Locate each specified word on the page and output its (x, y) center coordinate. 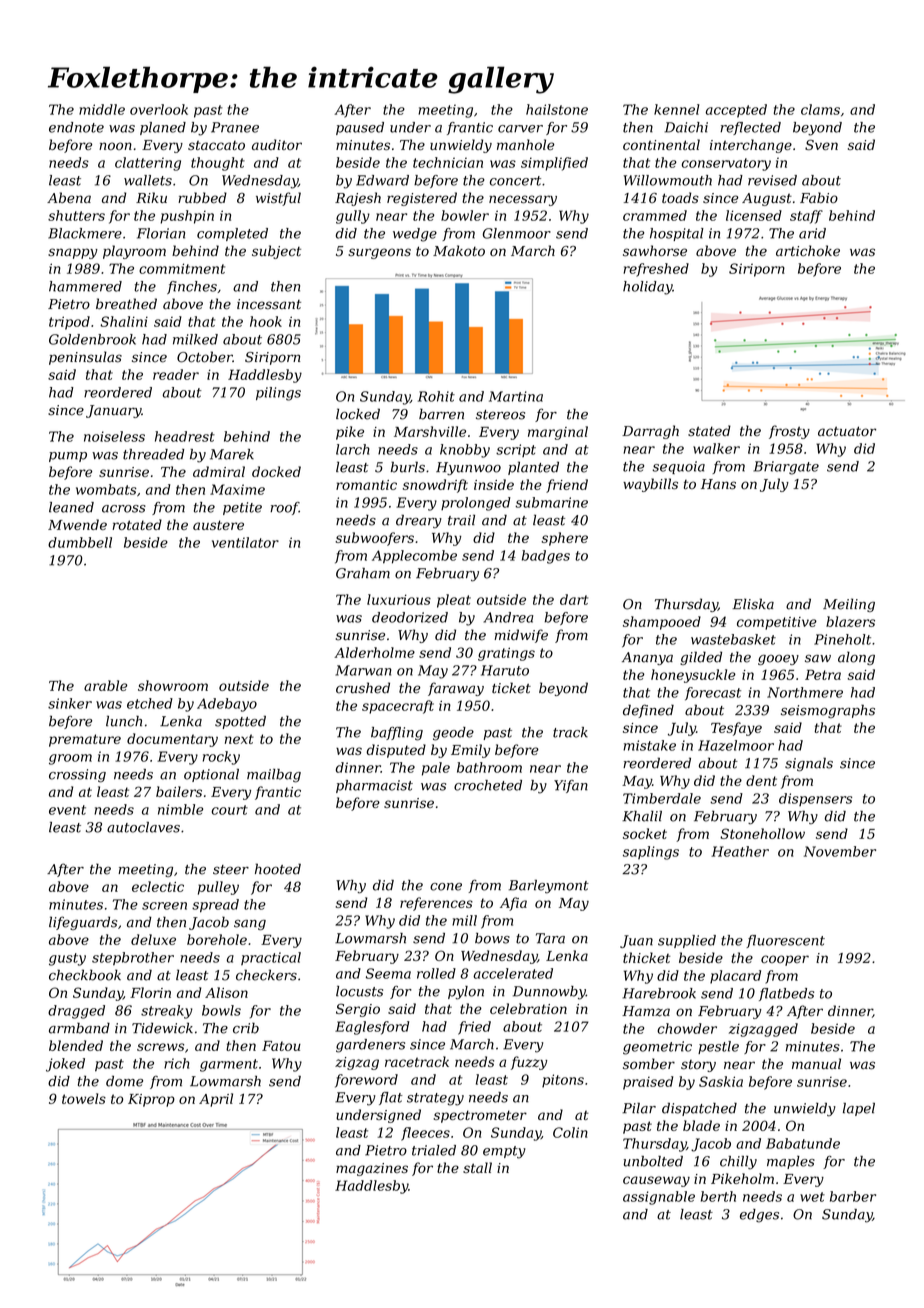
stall (477, 1167)
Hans (718, 484)
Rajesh (358, 199)
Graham (363, 573)
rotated (137, 524)
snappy (73, 253)
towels (84, 1098)
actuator (847, 431)
